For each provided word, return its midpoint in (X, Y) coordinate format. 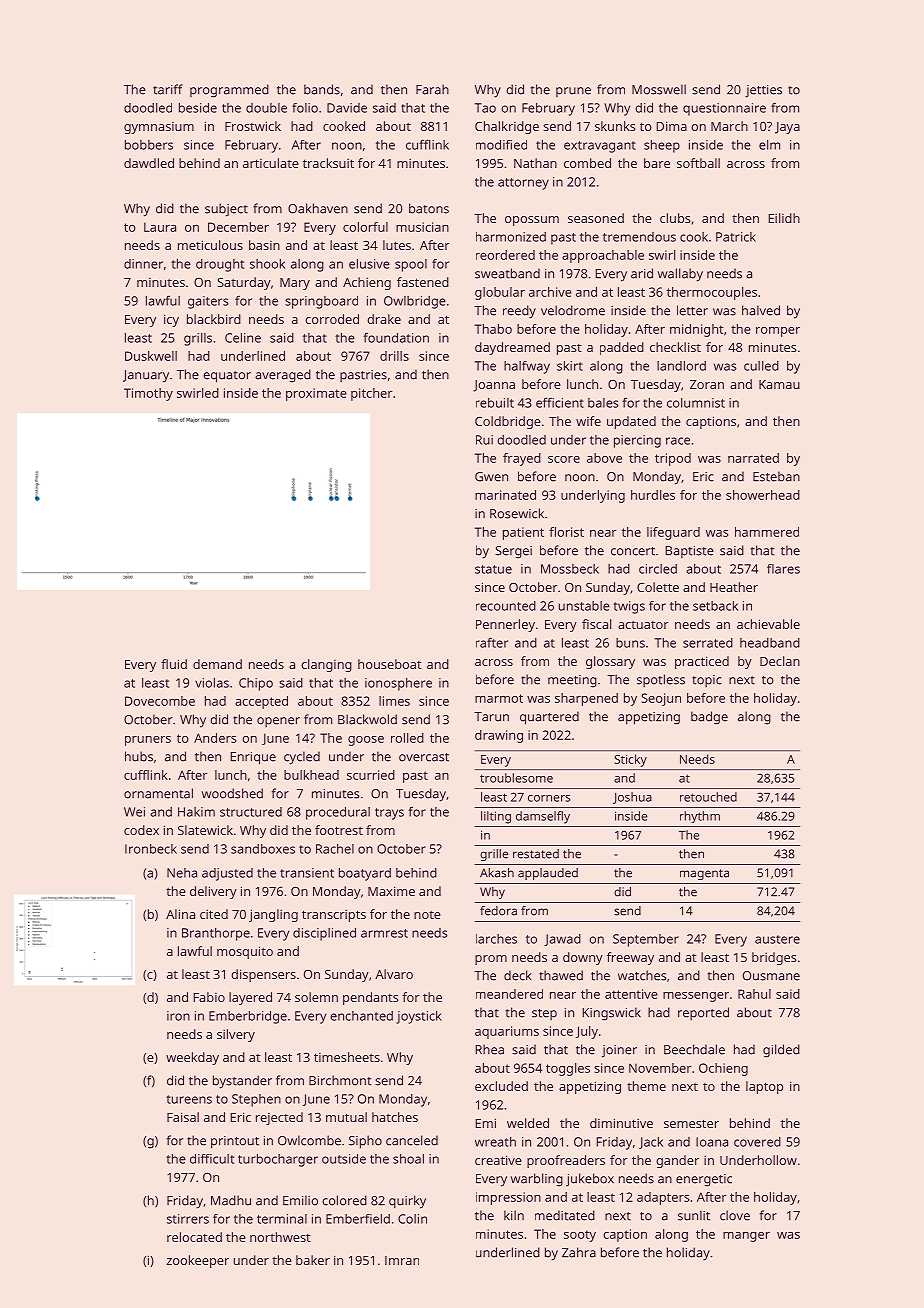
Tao (485, 108)
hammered (767, 532)
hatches (395, 1117)
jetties (763, 91)
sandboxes (263, 849)
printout (235, 1142)
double (266, 108)
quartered (549, 718)
